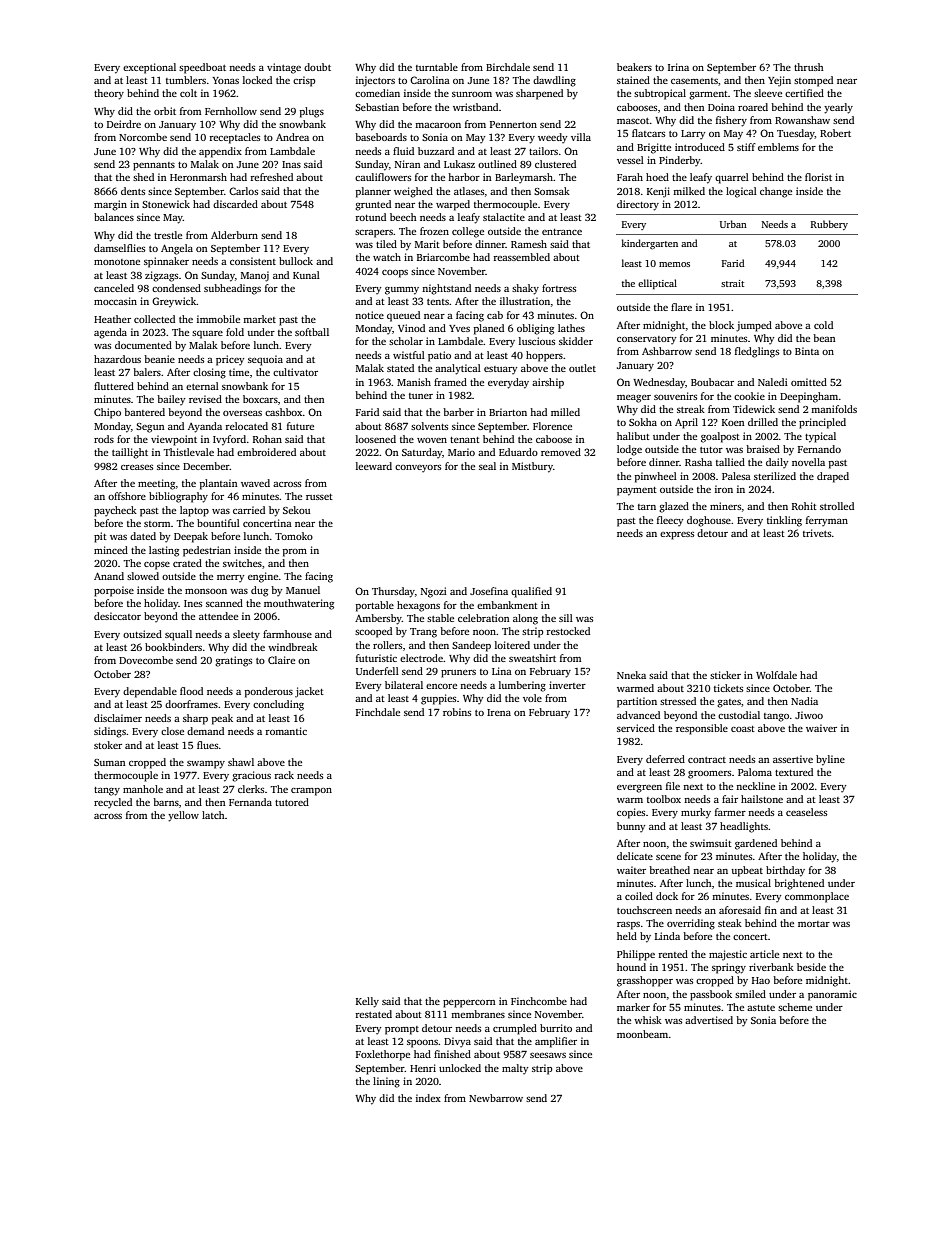  I want to click on Birchdale, so click(508, 67).
